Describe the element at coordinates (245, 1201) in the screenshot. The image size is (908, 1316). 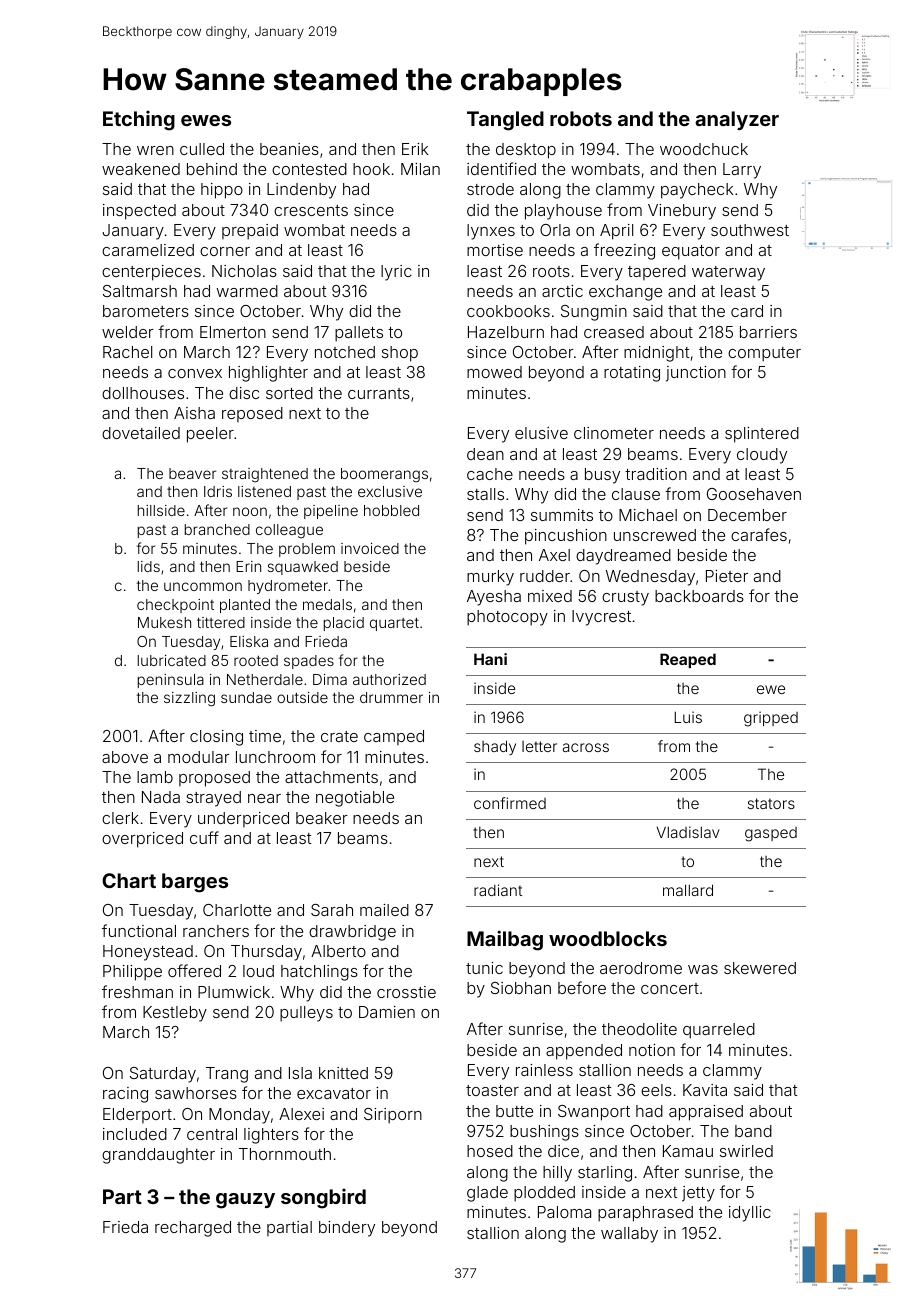
I see `gauzy` at that location.
